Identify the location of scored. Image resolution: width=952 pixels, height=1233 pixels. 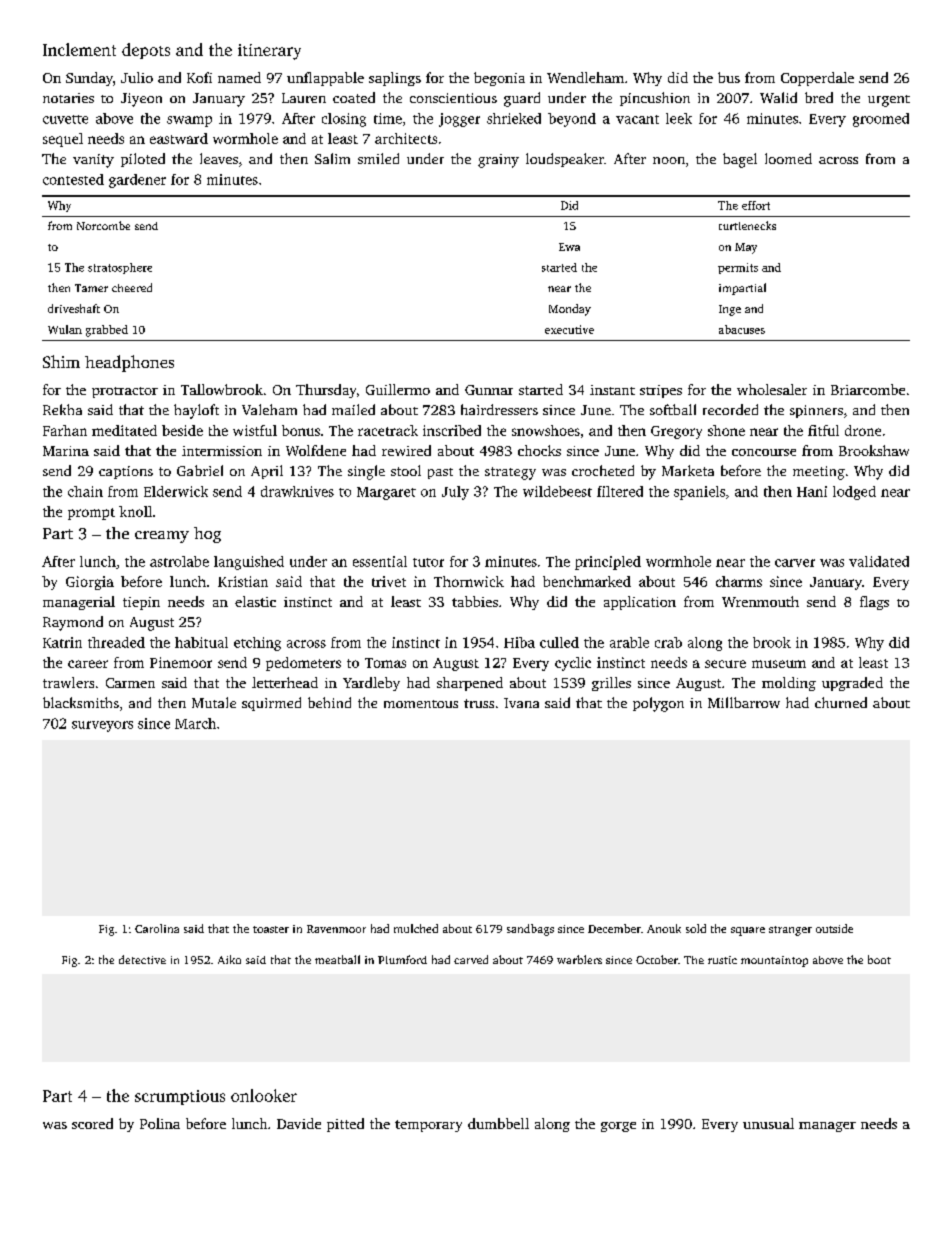
(92, 1123).
